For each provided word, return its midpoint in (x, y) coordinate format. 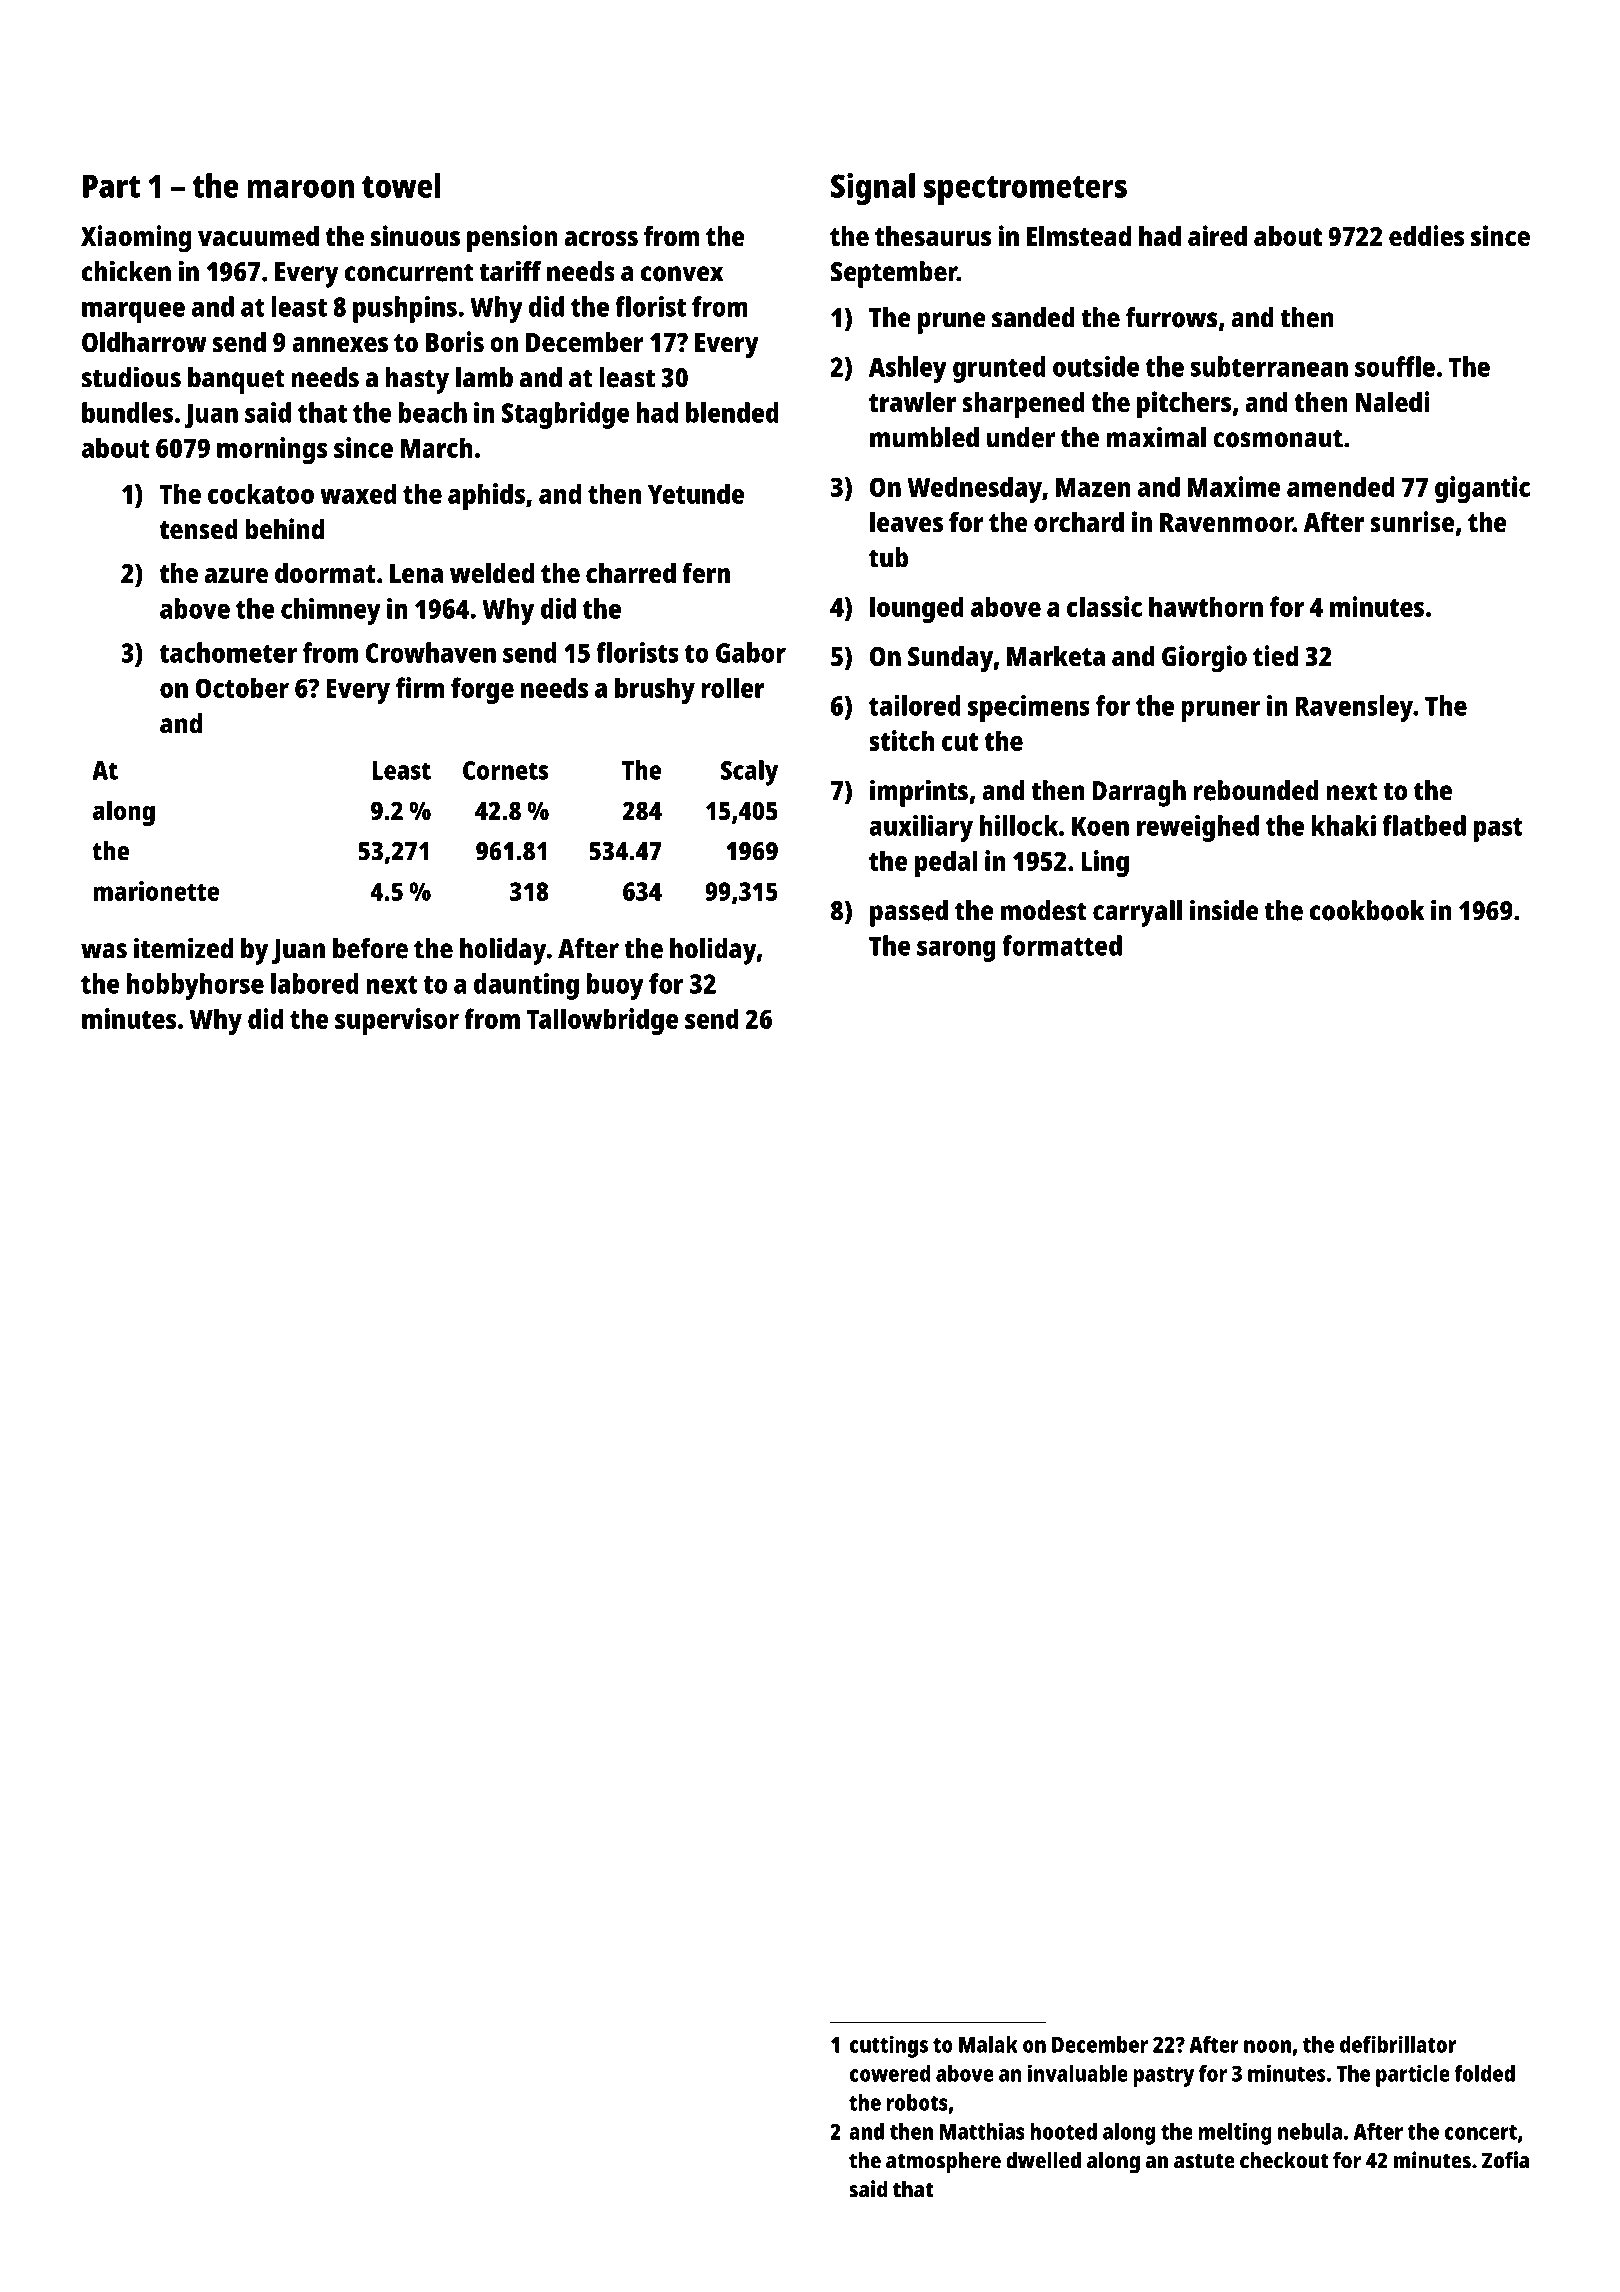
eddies (1426, 236)
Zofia (1505, 2160)
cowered (890, 2073)
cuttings (889, 2047)
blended (732, 412)
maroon (300, 188)
